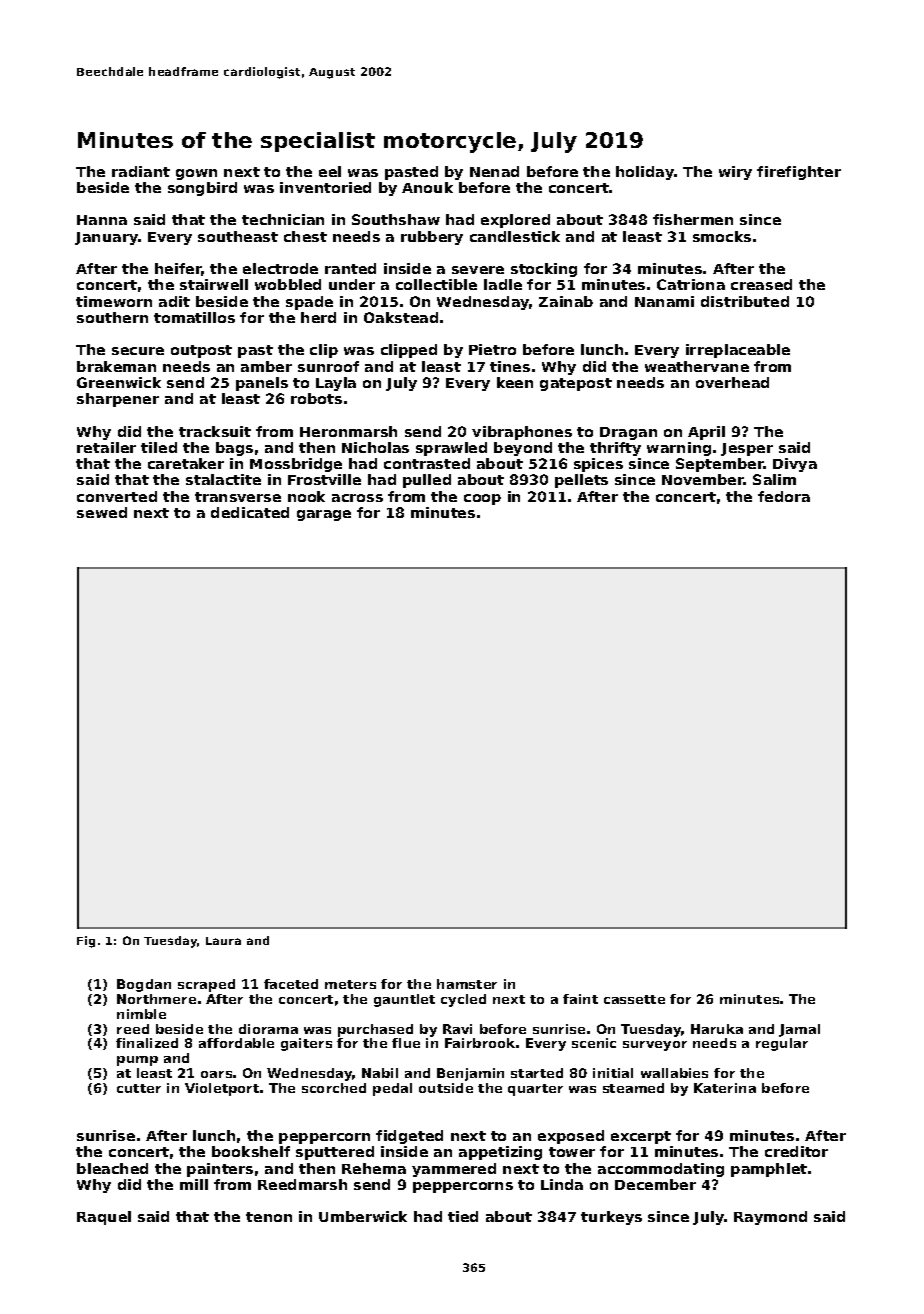 This page has height=1314, width=924. What do you see at coordinates (291, 984) in the page?
I see `faceted` at bounding box center [291, 984].
